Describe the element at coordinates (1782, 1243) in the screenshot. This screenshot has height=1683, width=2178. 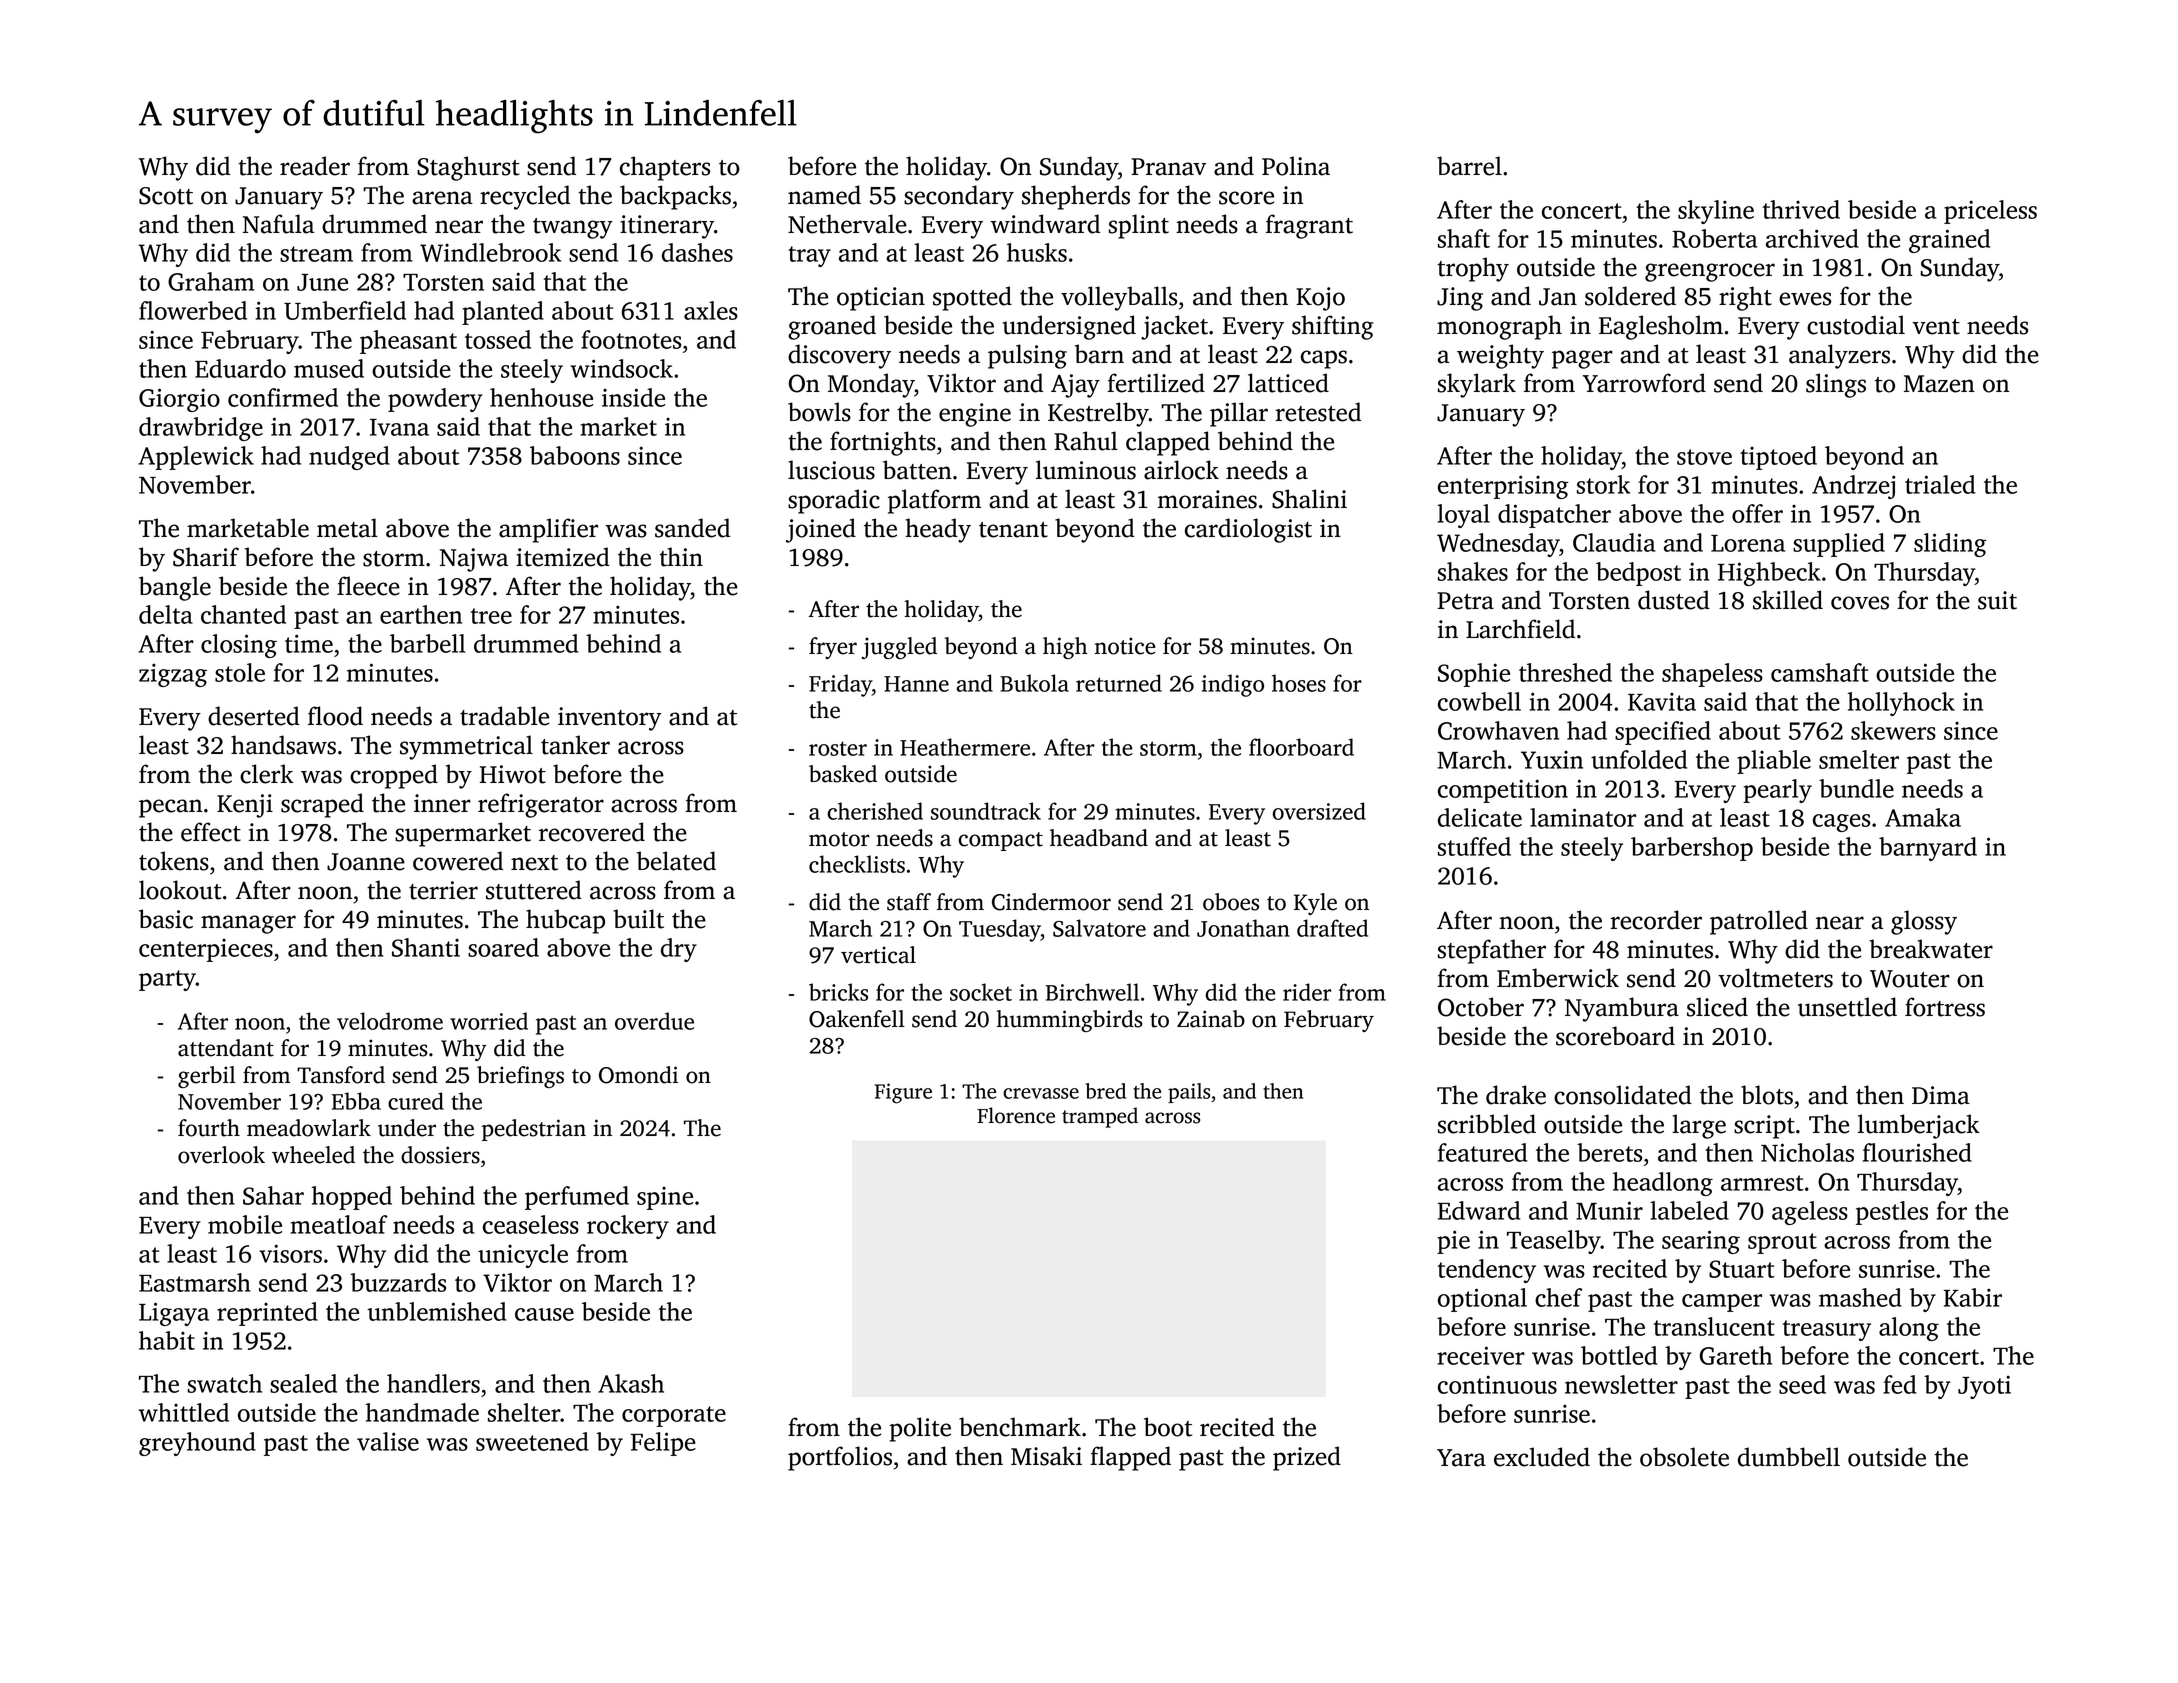
I see `sprout` at that location.
